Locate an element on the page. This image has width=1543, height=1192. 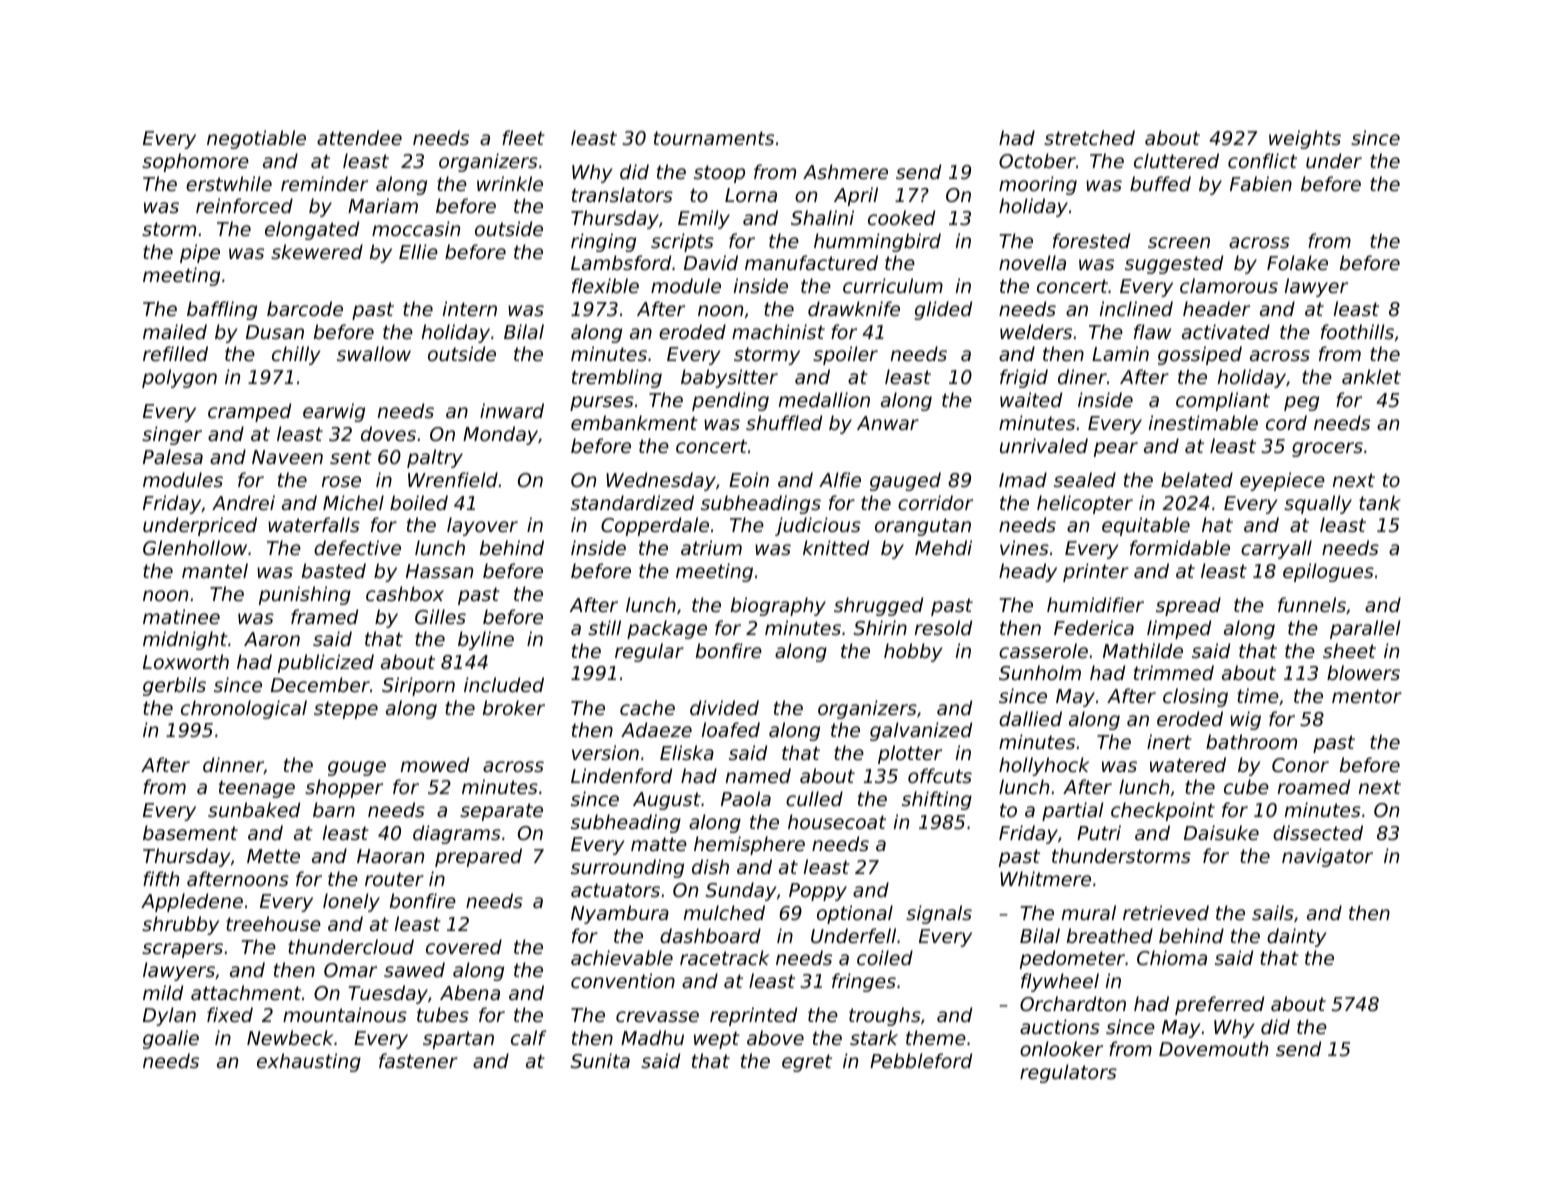
Michel is located at coordinates (353, 502).
